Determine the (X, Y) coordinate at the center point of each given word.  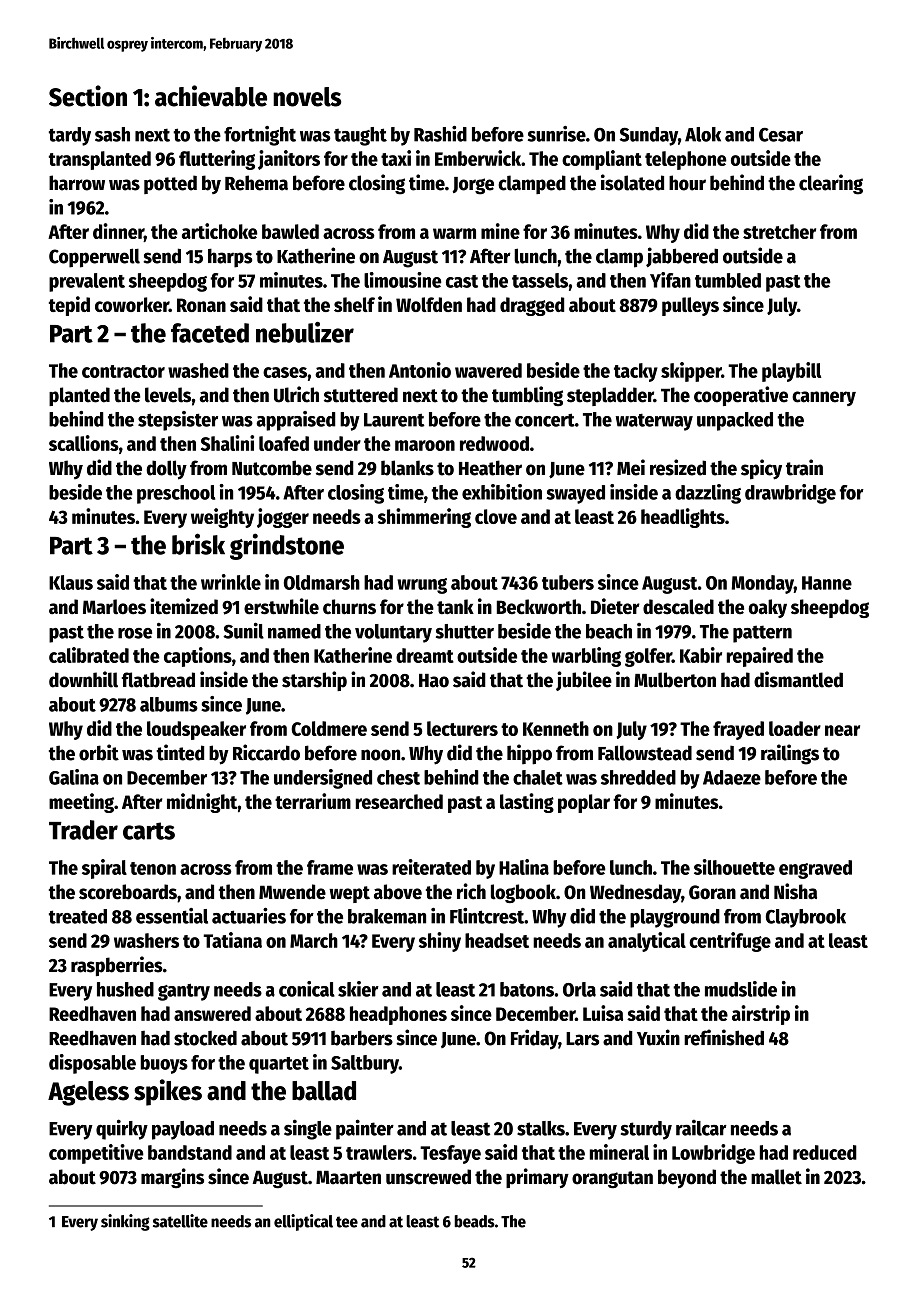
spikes (168, 1092)
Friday (534, 1039)
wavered (488, 370)
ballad (324, 1091)
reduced (825, 1152)
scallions (84, 443)
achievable (211, 96)
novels (307, 97)
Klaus (71, 582)
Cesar (781, 135)
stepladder (610, 396)
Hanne (827, 583)
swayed (575, 494)
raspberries (117, 966)
